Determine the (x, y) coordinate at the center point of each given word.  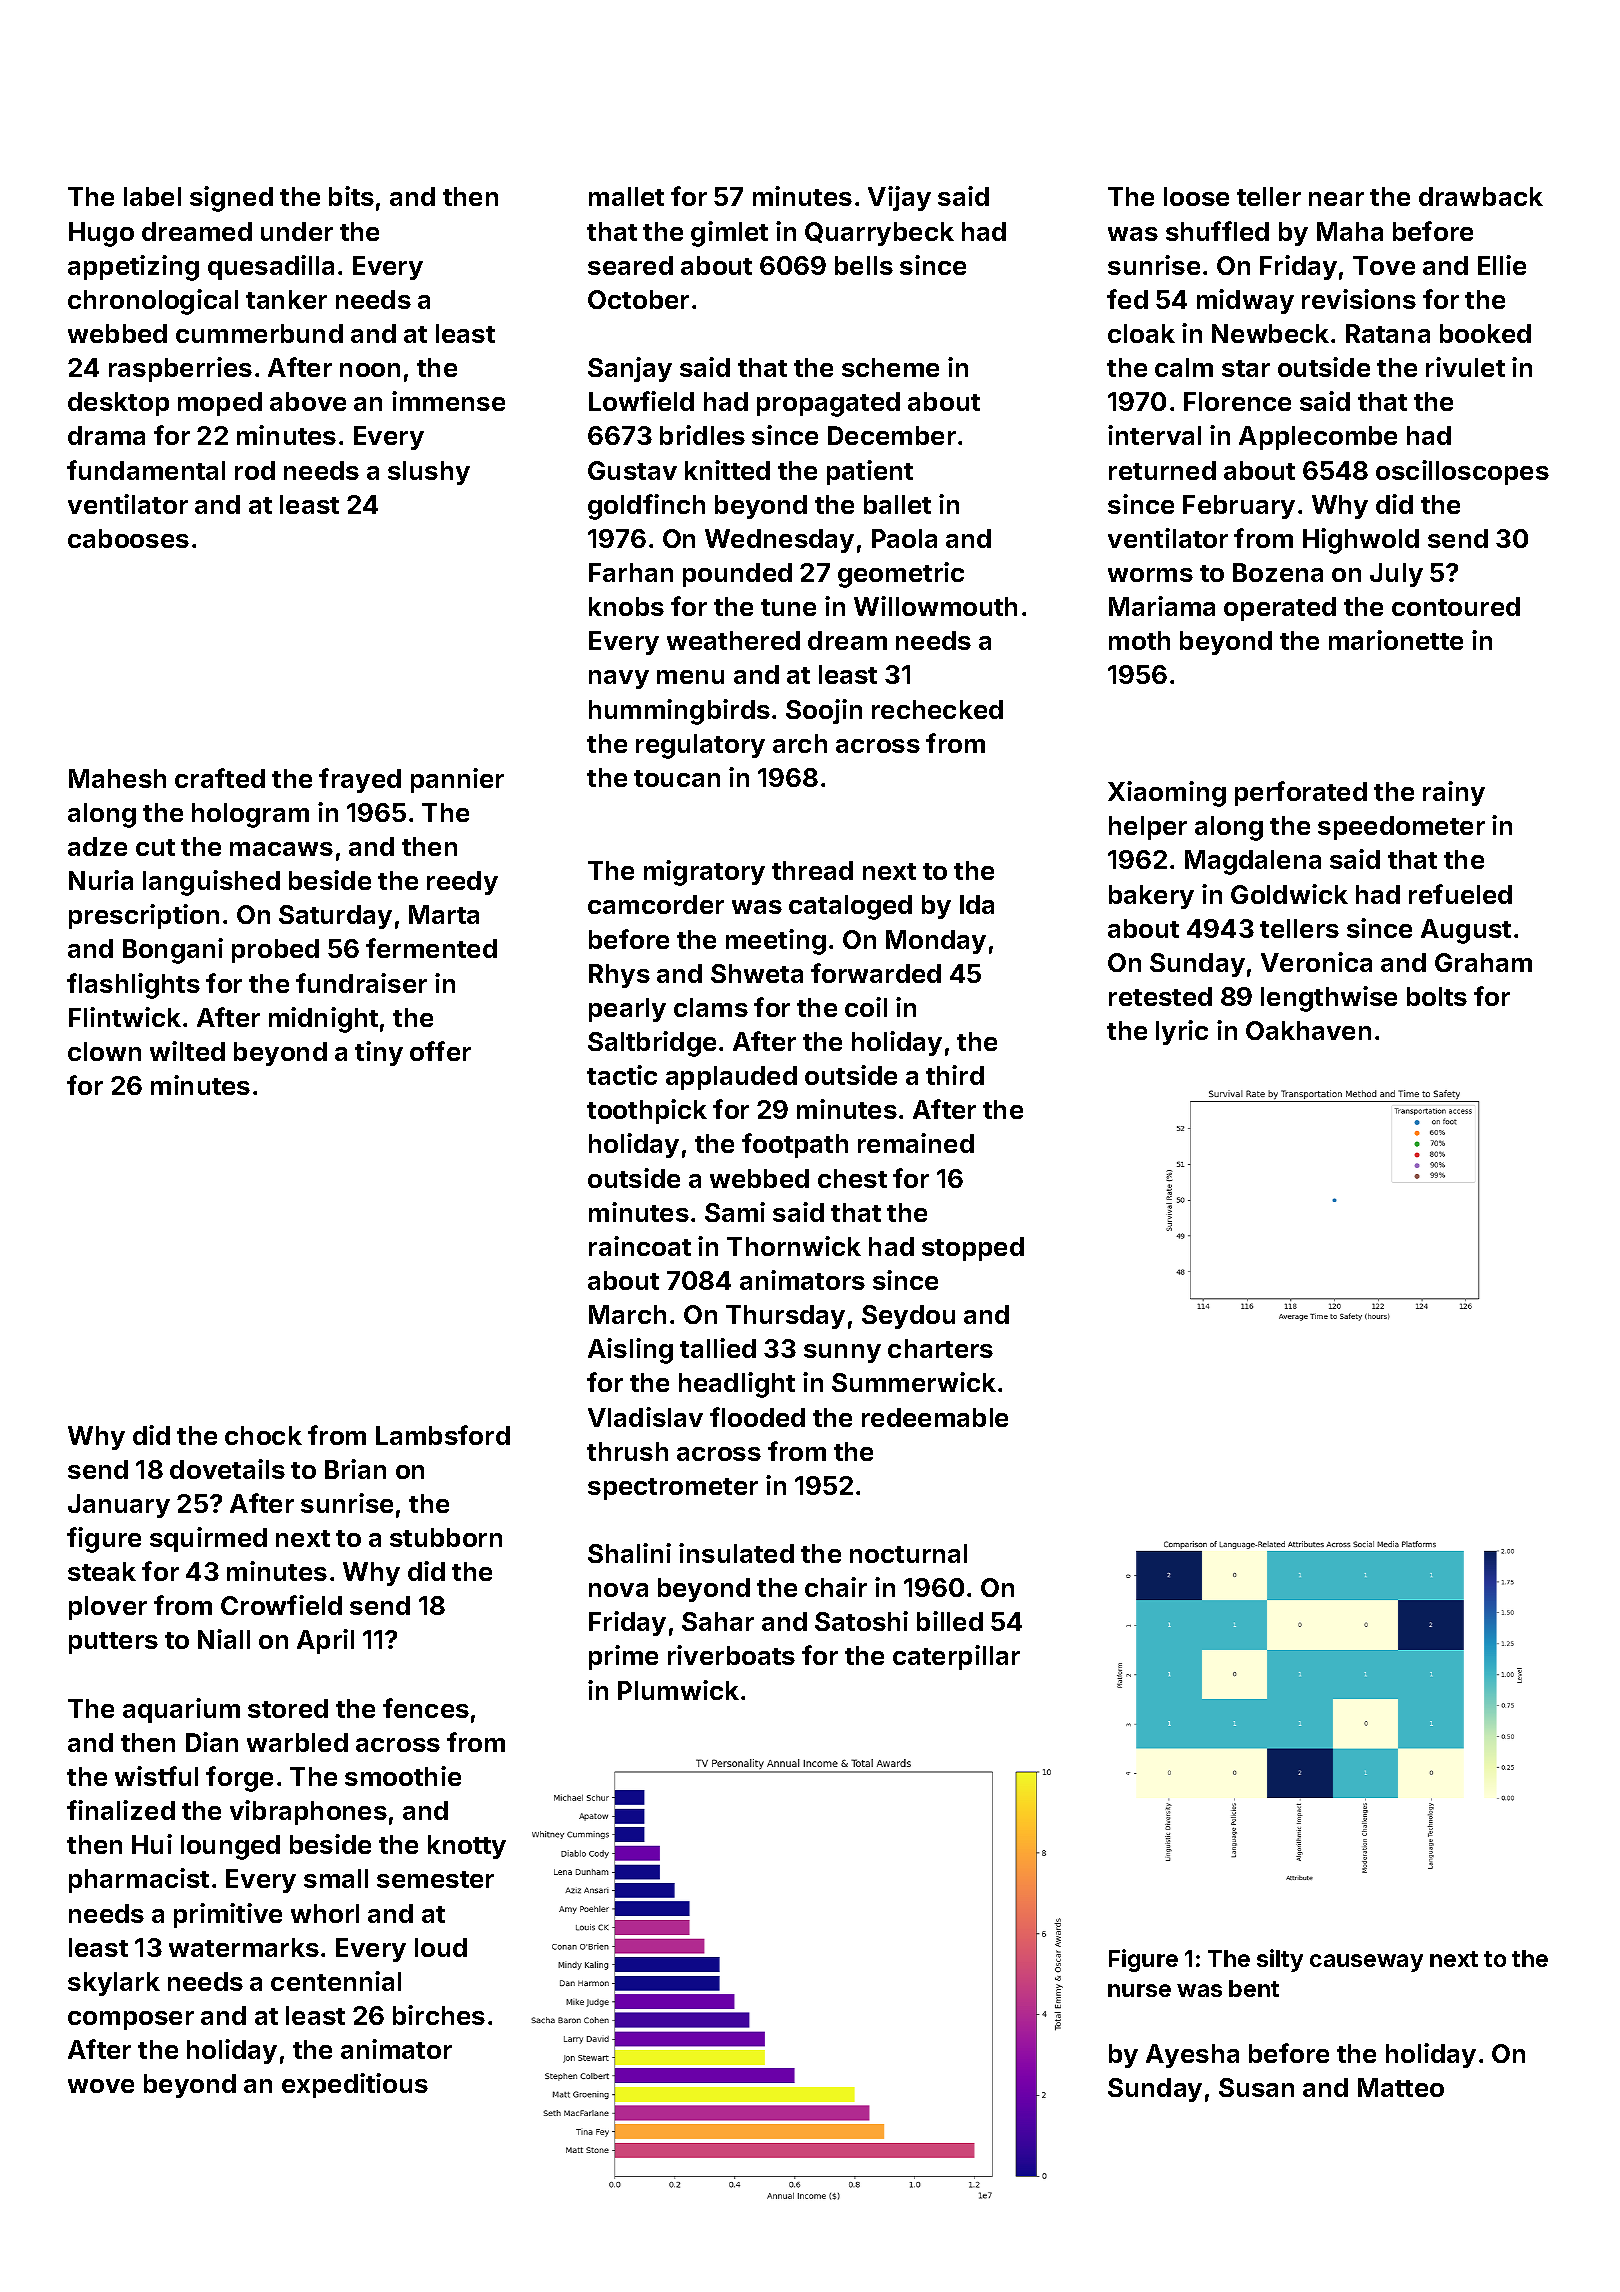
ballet (897, 504)
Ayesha (1192, 2056)
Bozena (1278, 572)
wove (101, 2086)
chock (263, 1435)
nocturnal (908, 1553)
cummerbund (259, 333)
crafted (220, 778)
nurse (1139, 1990)
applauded (731, 1078)
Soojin (824, 711)
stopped (973, 1249)
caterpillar (956, 1657)
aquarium (181, 1710)
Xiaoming (1167, 794)
